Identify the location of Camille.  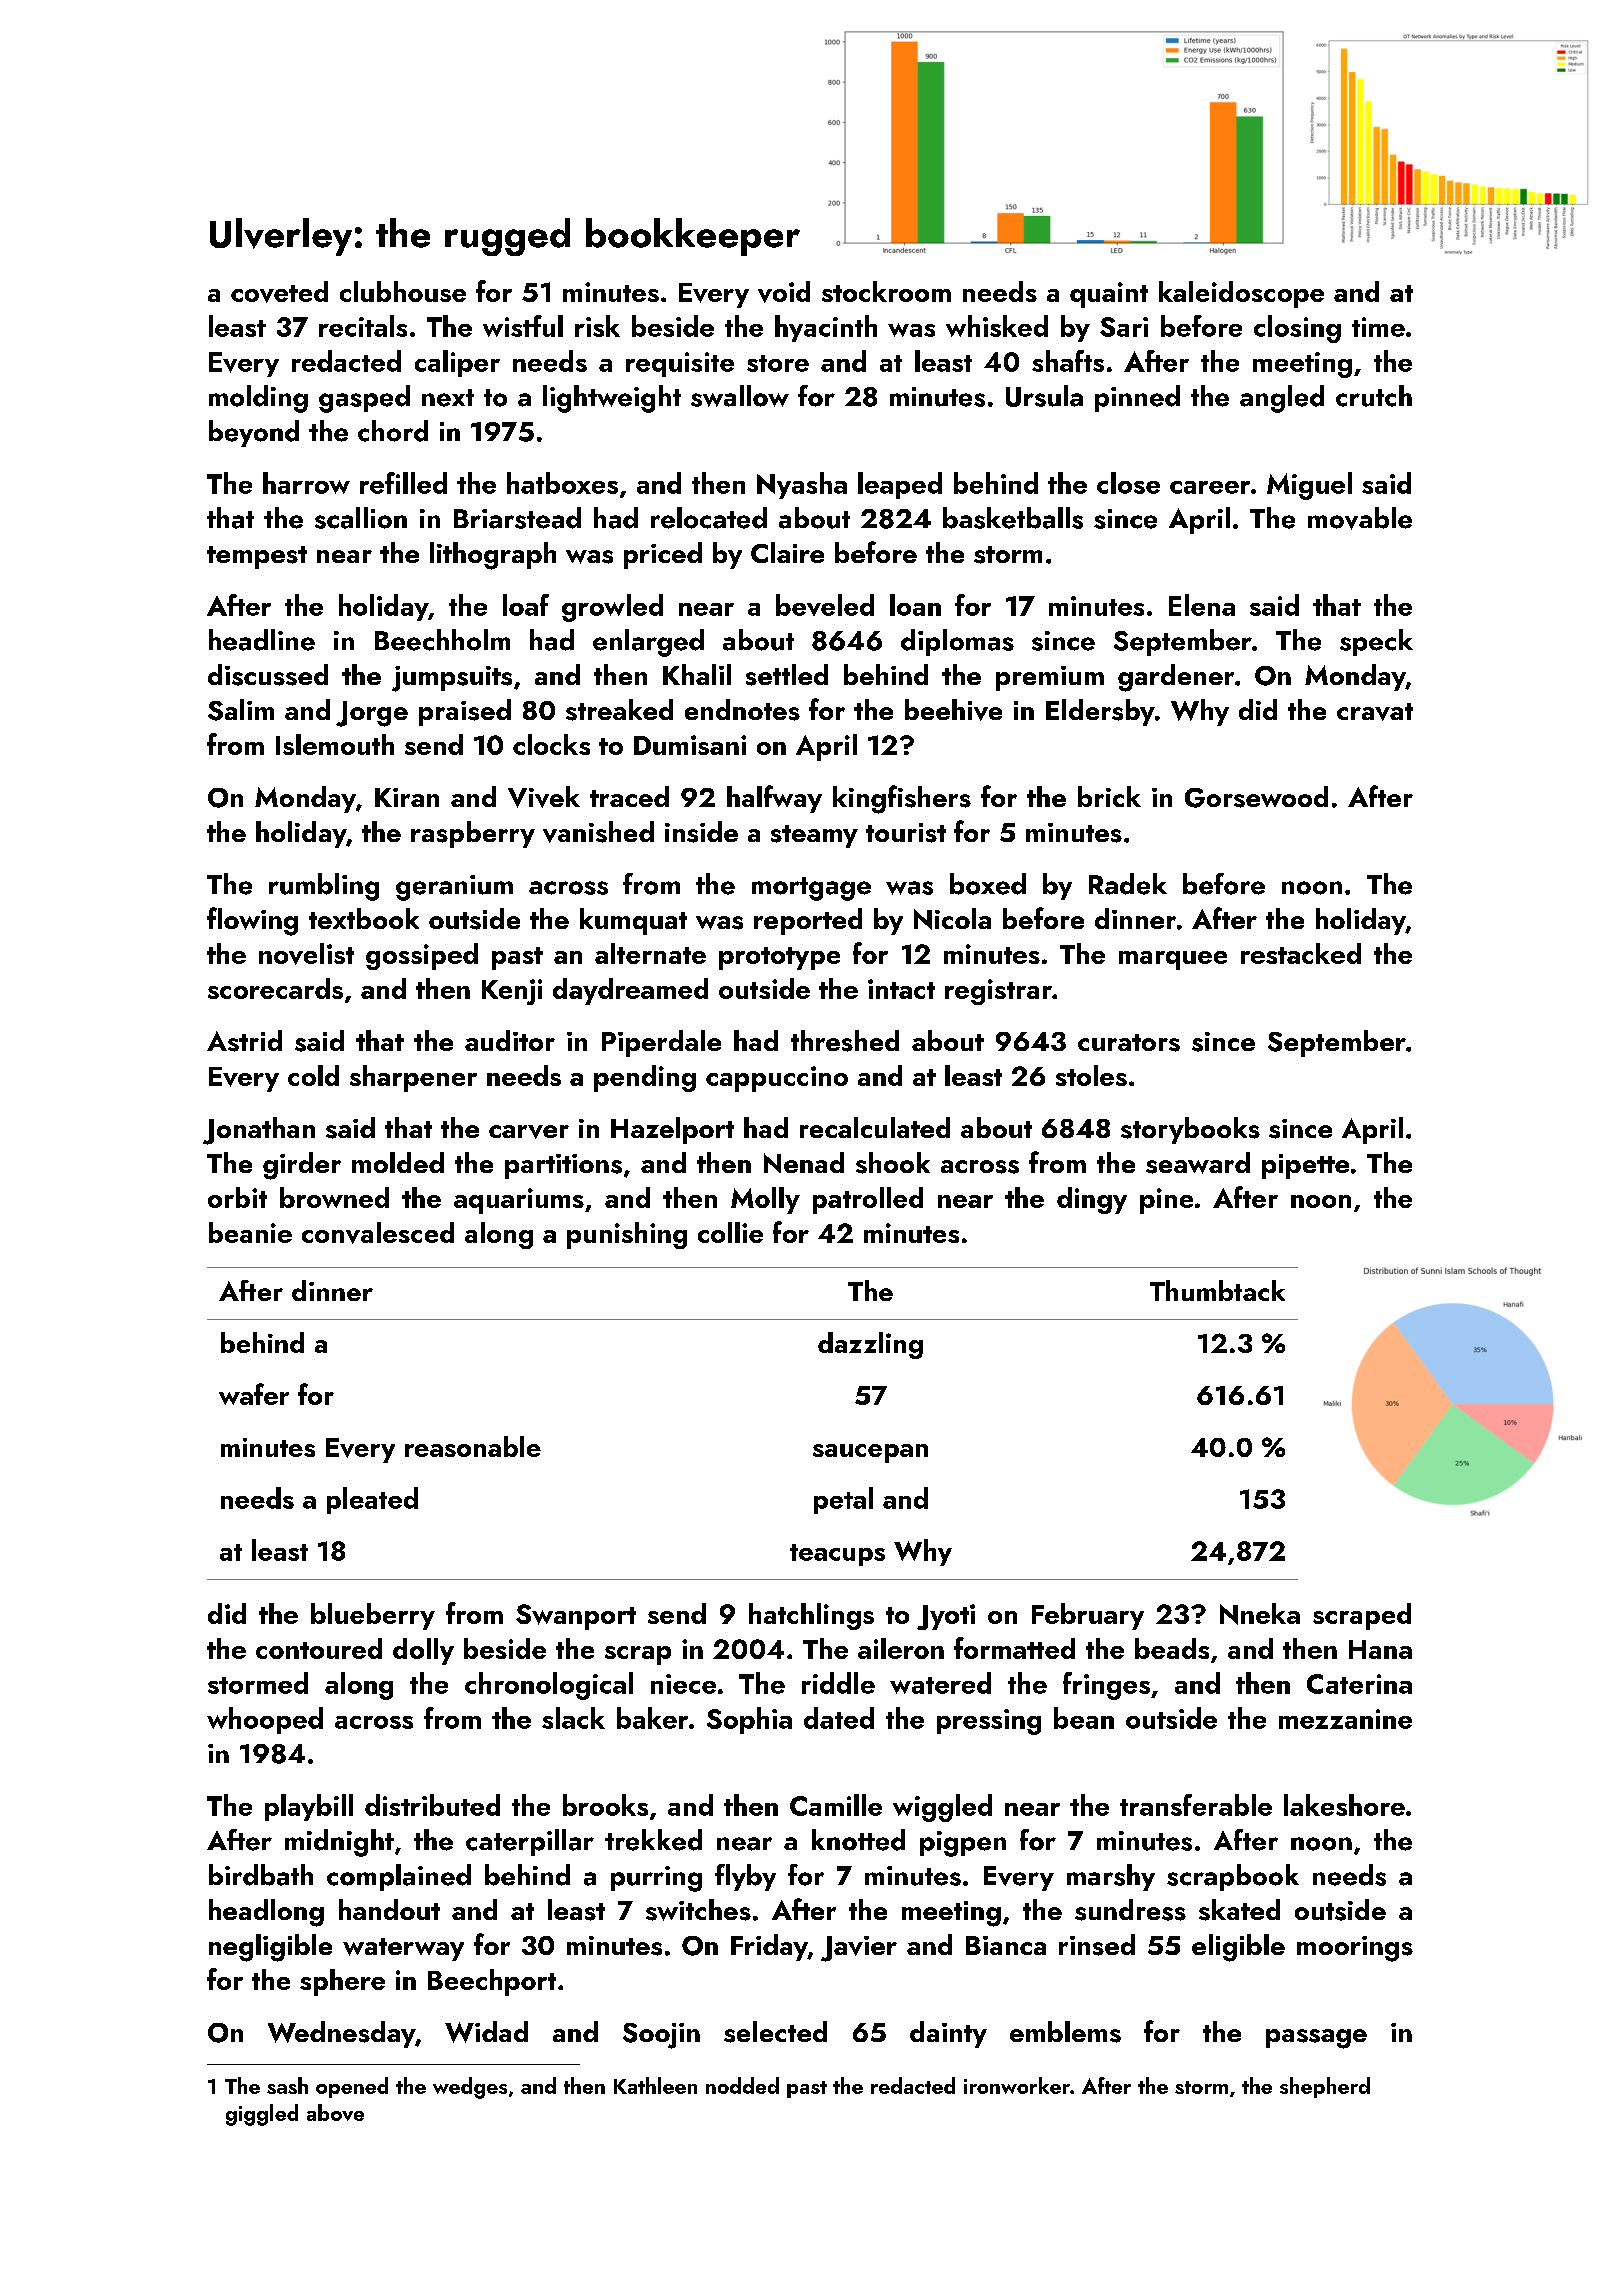
(836, 1805).
